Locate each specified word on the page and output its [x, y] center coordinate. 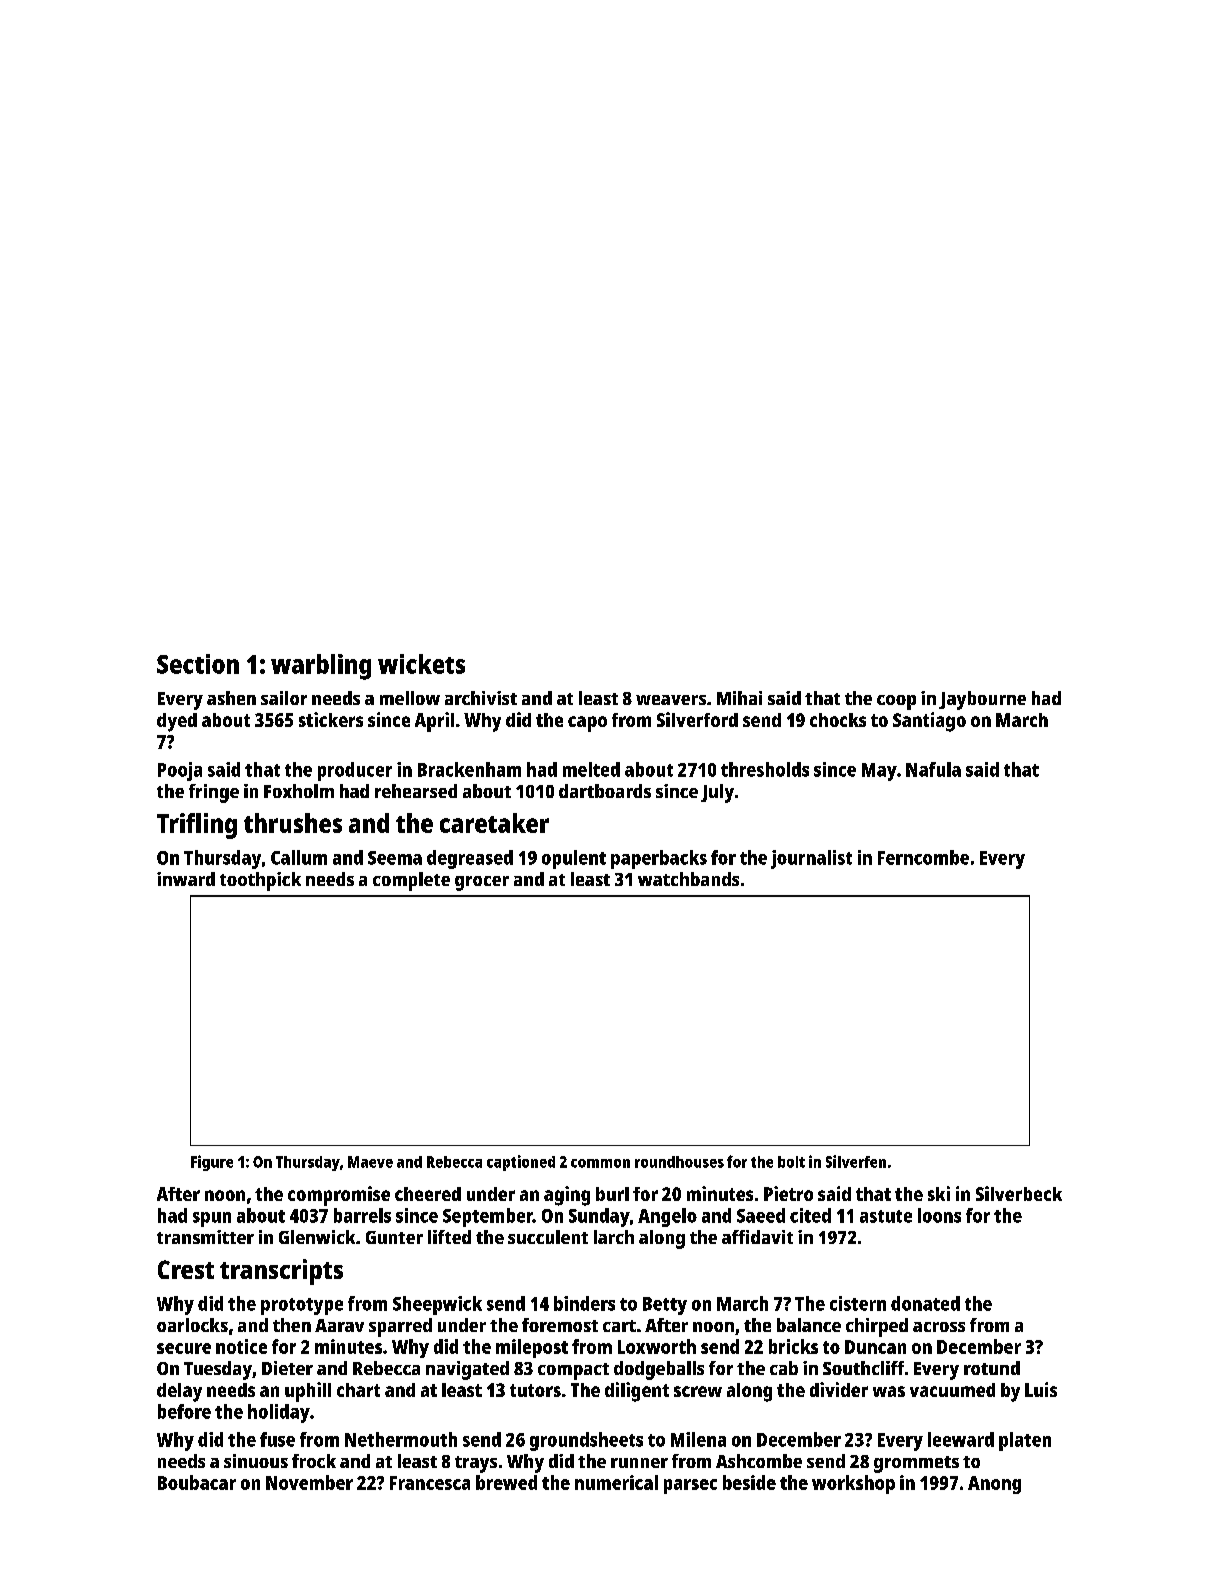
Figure [212, 1163]
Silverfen [856, 1161]
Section [198, 664]
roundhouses [679, 1162]
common [600, 1163]
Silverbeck [1019, 1193]
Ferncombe [923, 857]
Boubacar [197, 1482]
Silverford [697, 719]
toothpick [260, 881]
